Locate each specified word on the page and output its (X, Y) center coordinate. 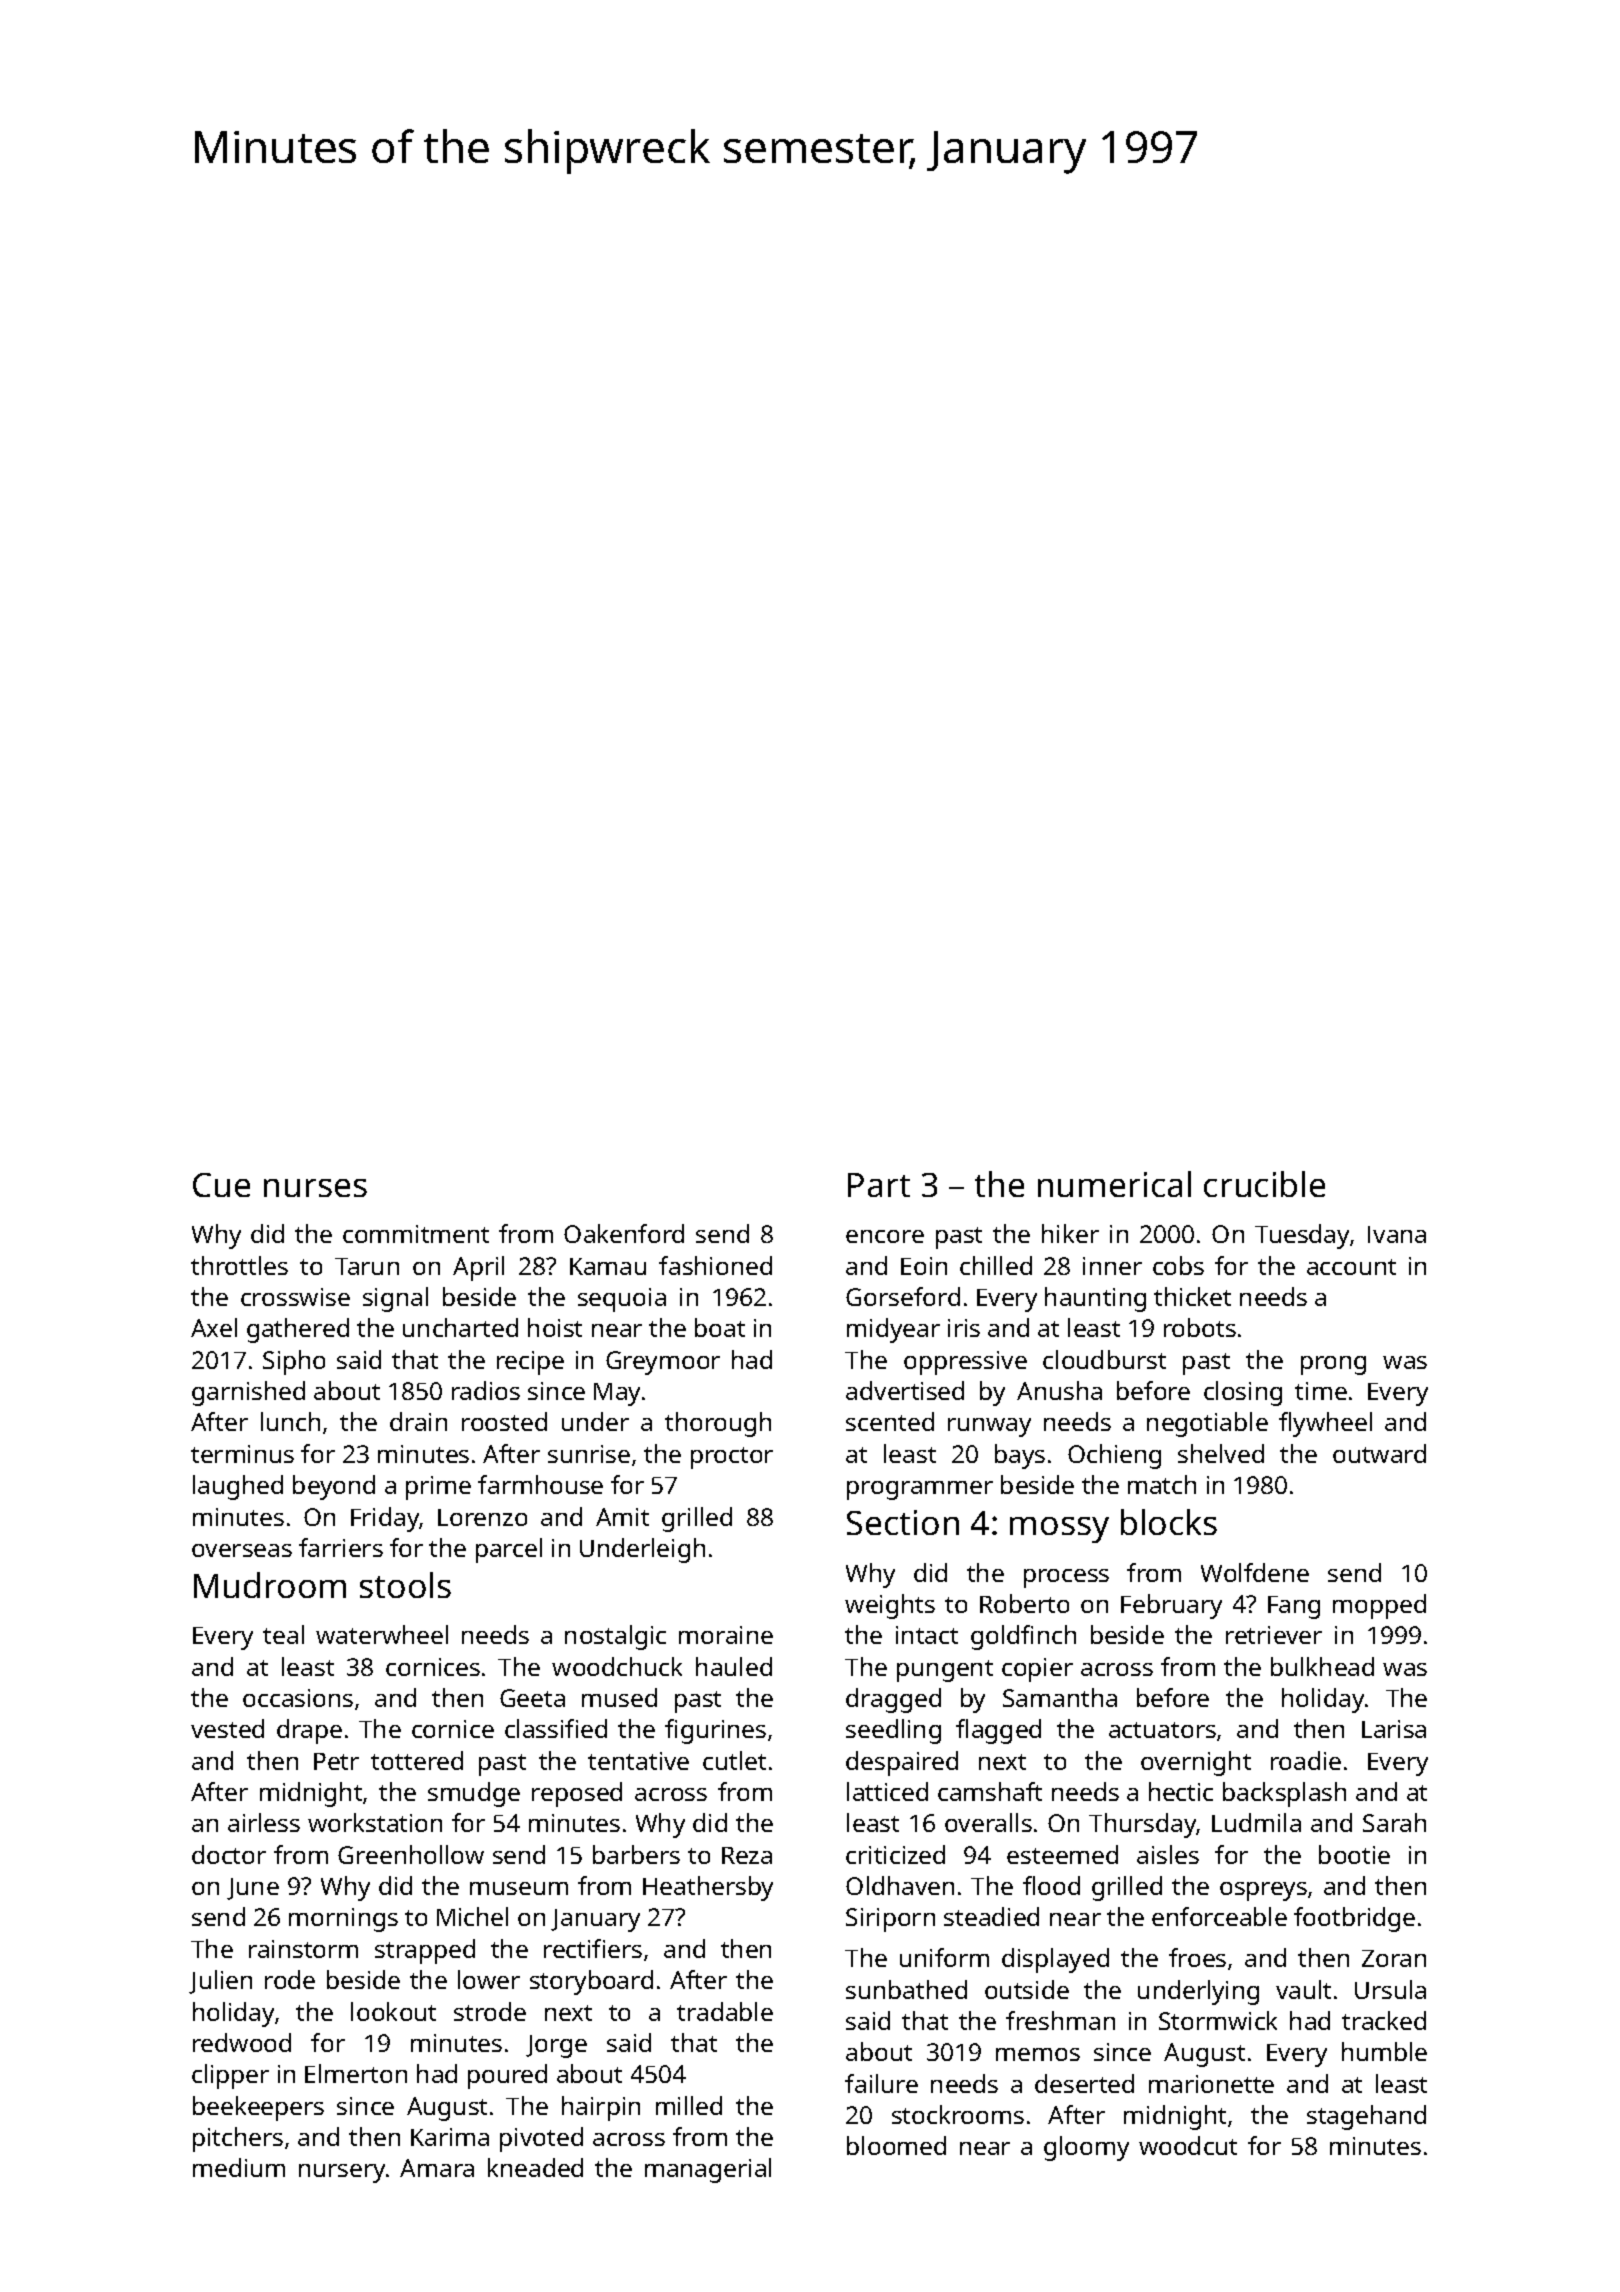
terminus (242, 1454)
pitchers (238, 2139)
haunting (1095, 1299)
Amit (622, 1517)
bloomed (896, 2145)
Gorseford (903, 1296)
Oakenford (624, 1233)
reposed (577, 1794)
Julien (220, 1982)
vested (227, 1728)
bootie (1354, 1854)
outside (1027, 1989)
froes (1197, 1957)
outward (1379, 1453)
